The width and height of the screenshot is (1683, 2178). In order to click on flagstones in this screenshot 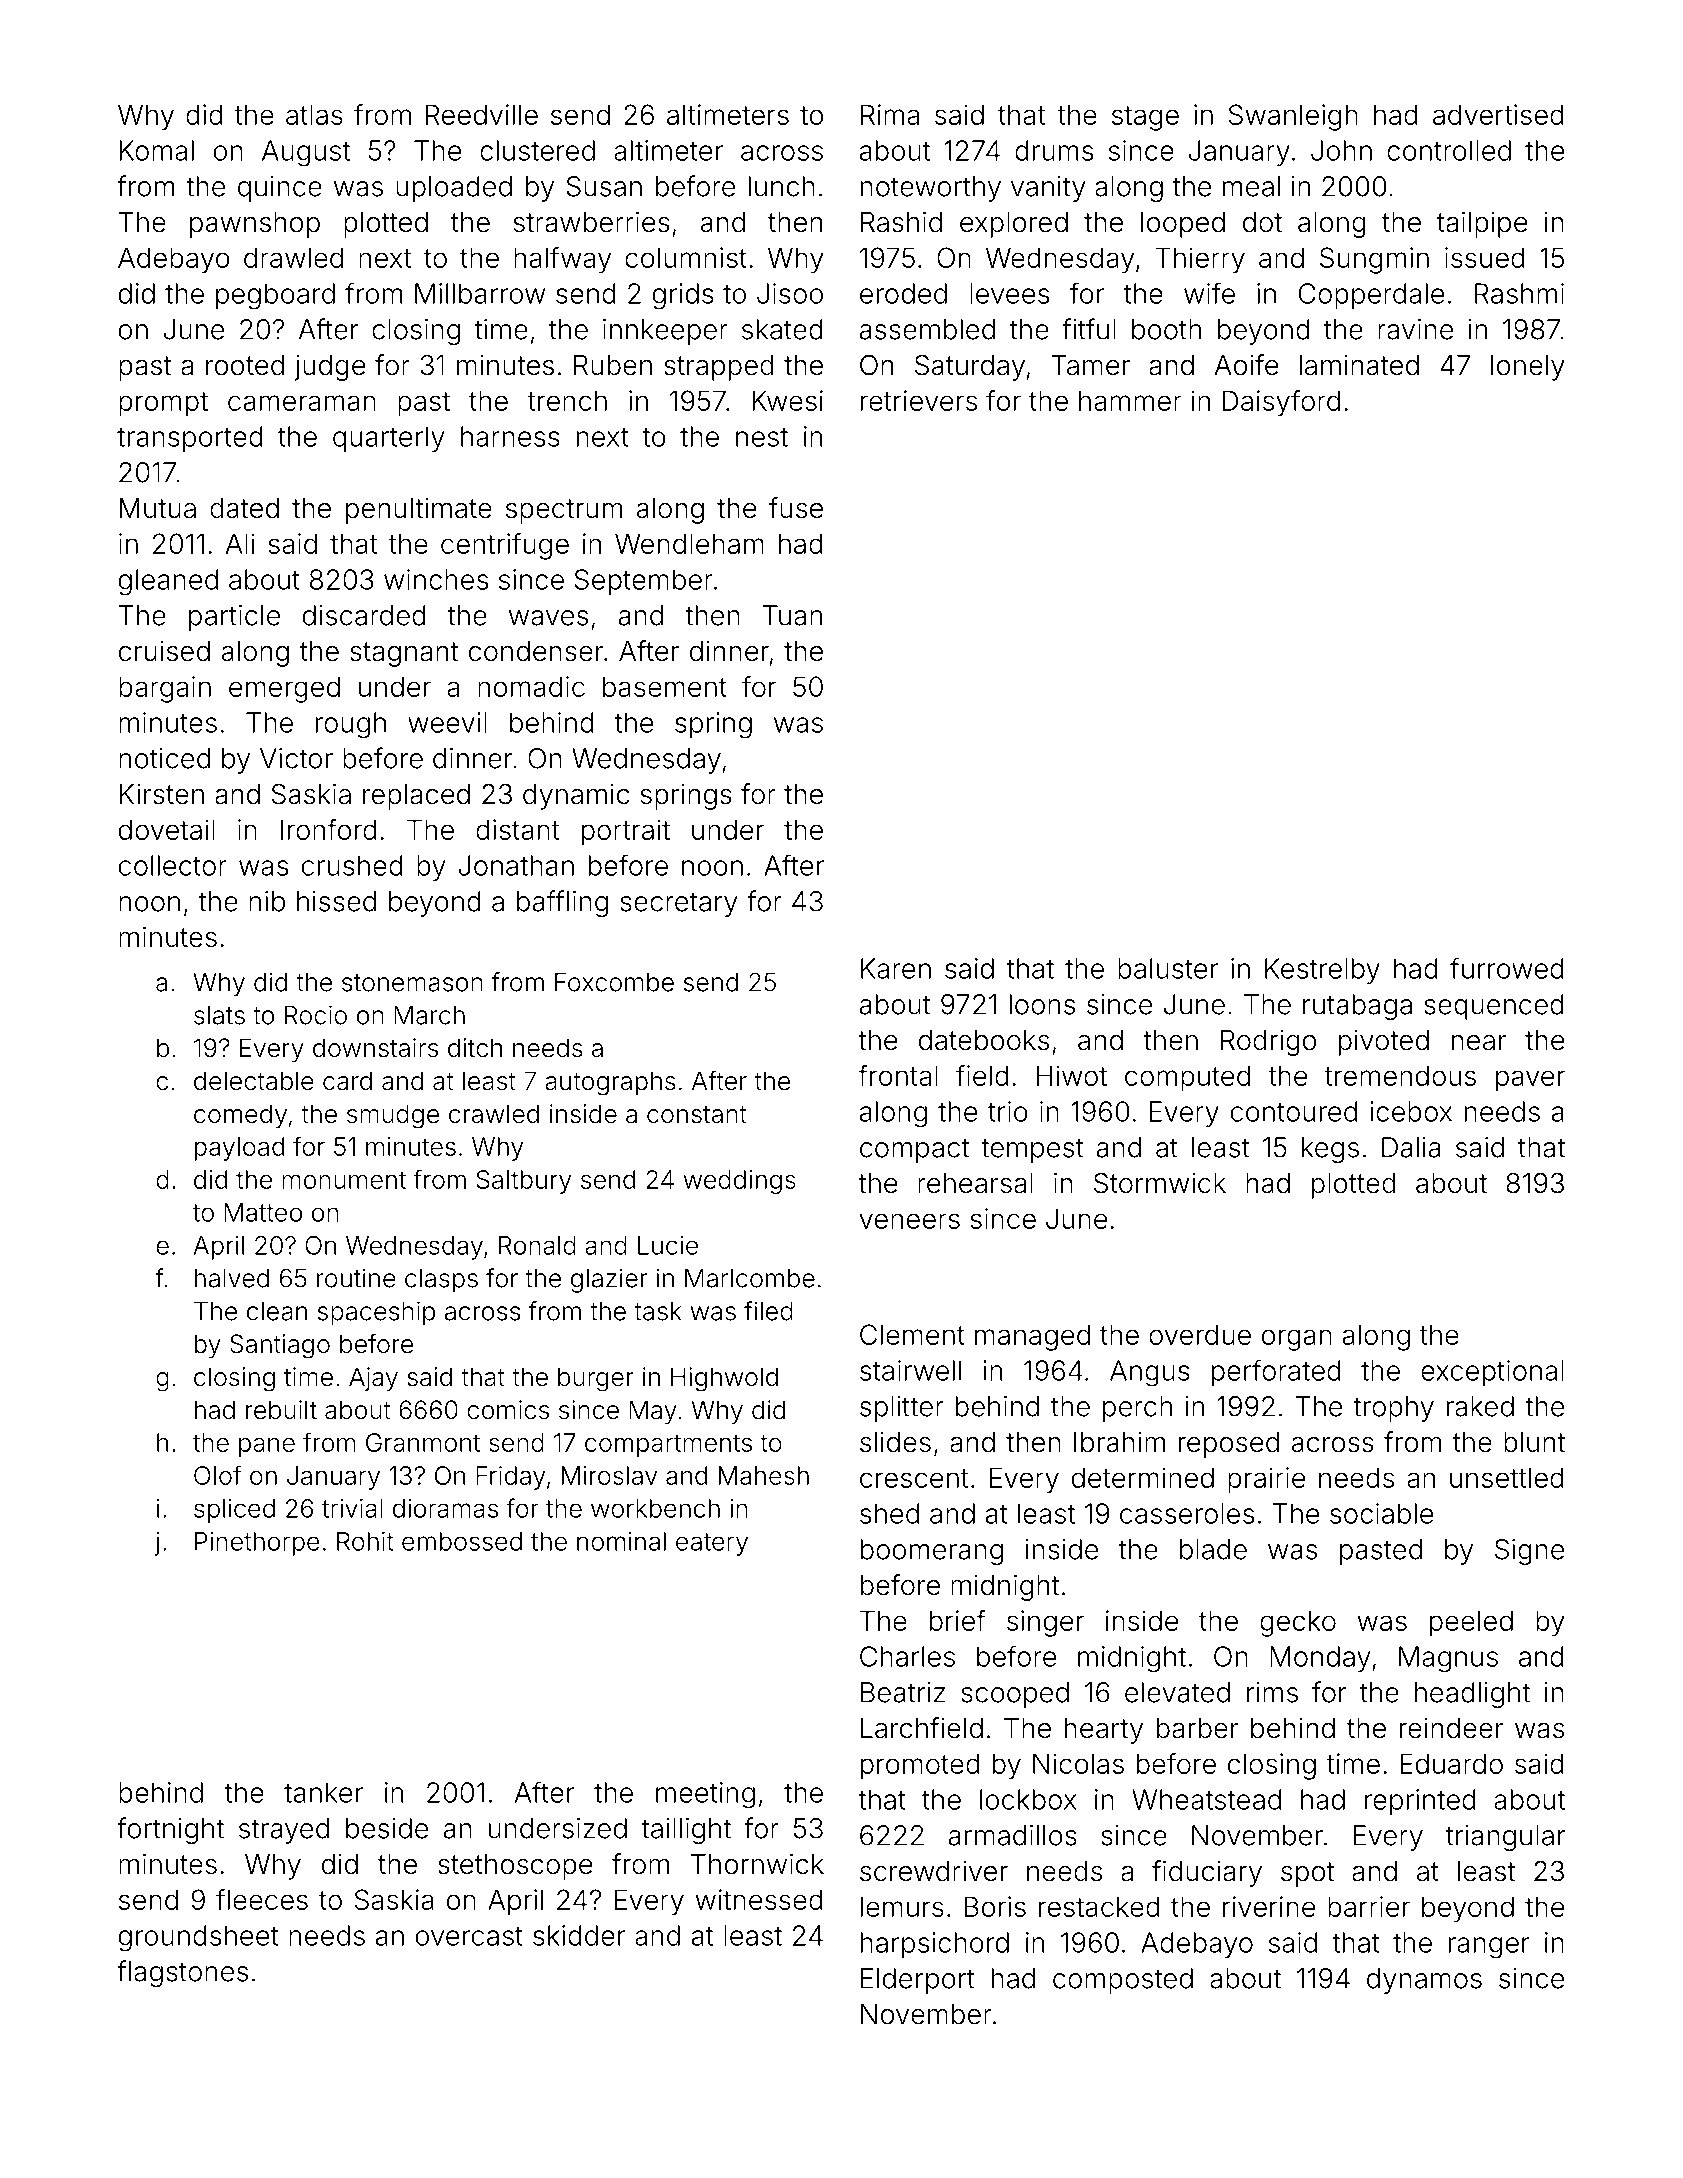, I will do `click(182, 1973)`.
